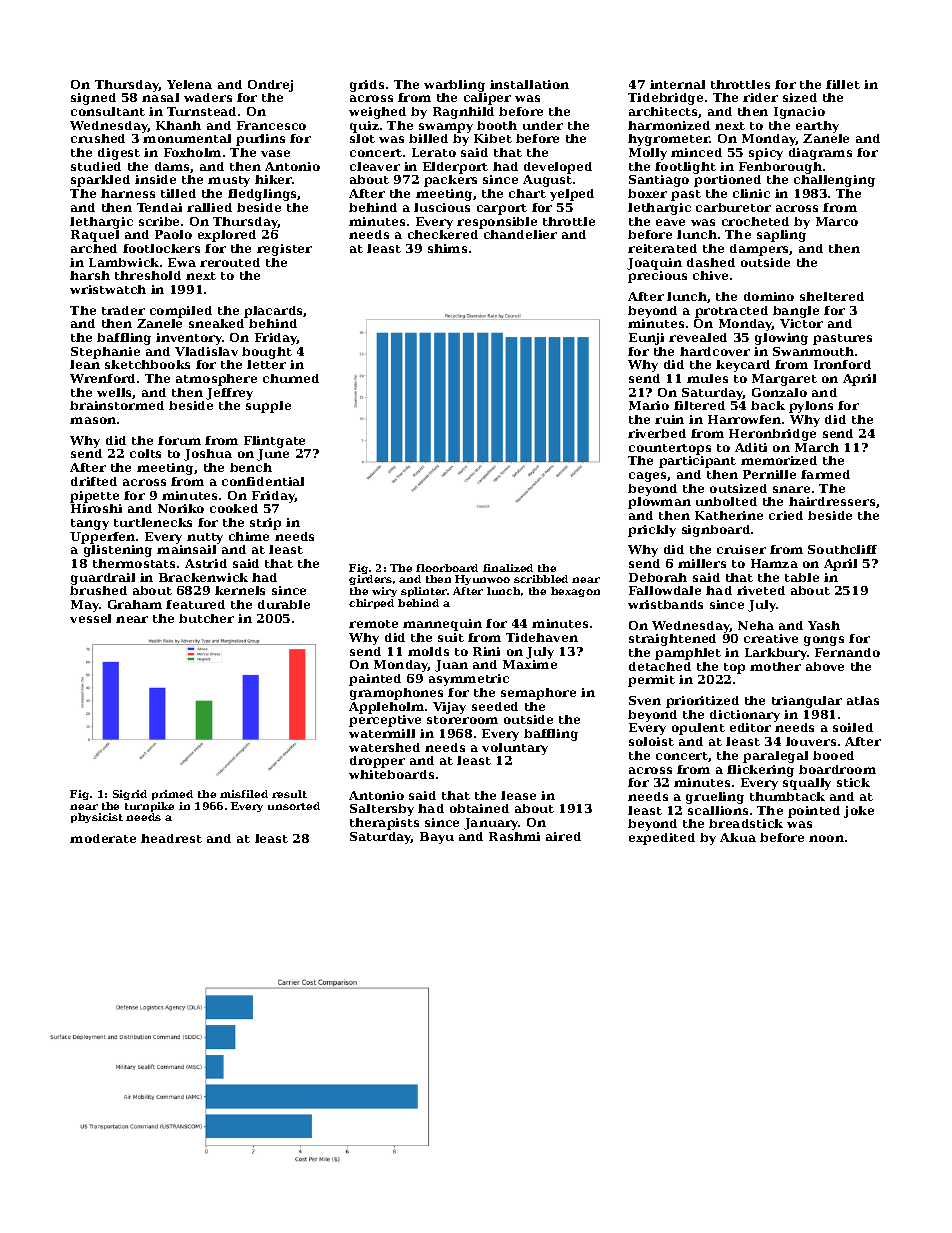 This document has height=1233, width=952. I want to click on Hamza, so click(774, 563).
